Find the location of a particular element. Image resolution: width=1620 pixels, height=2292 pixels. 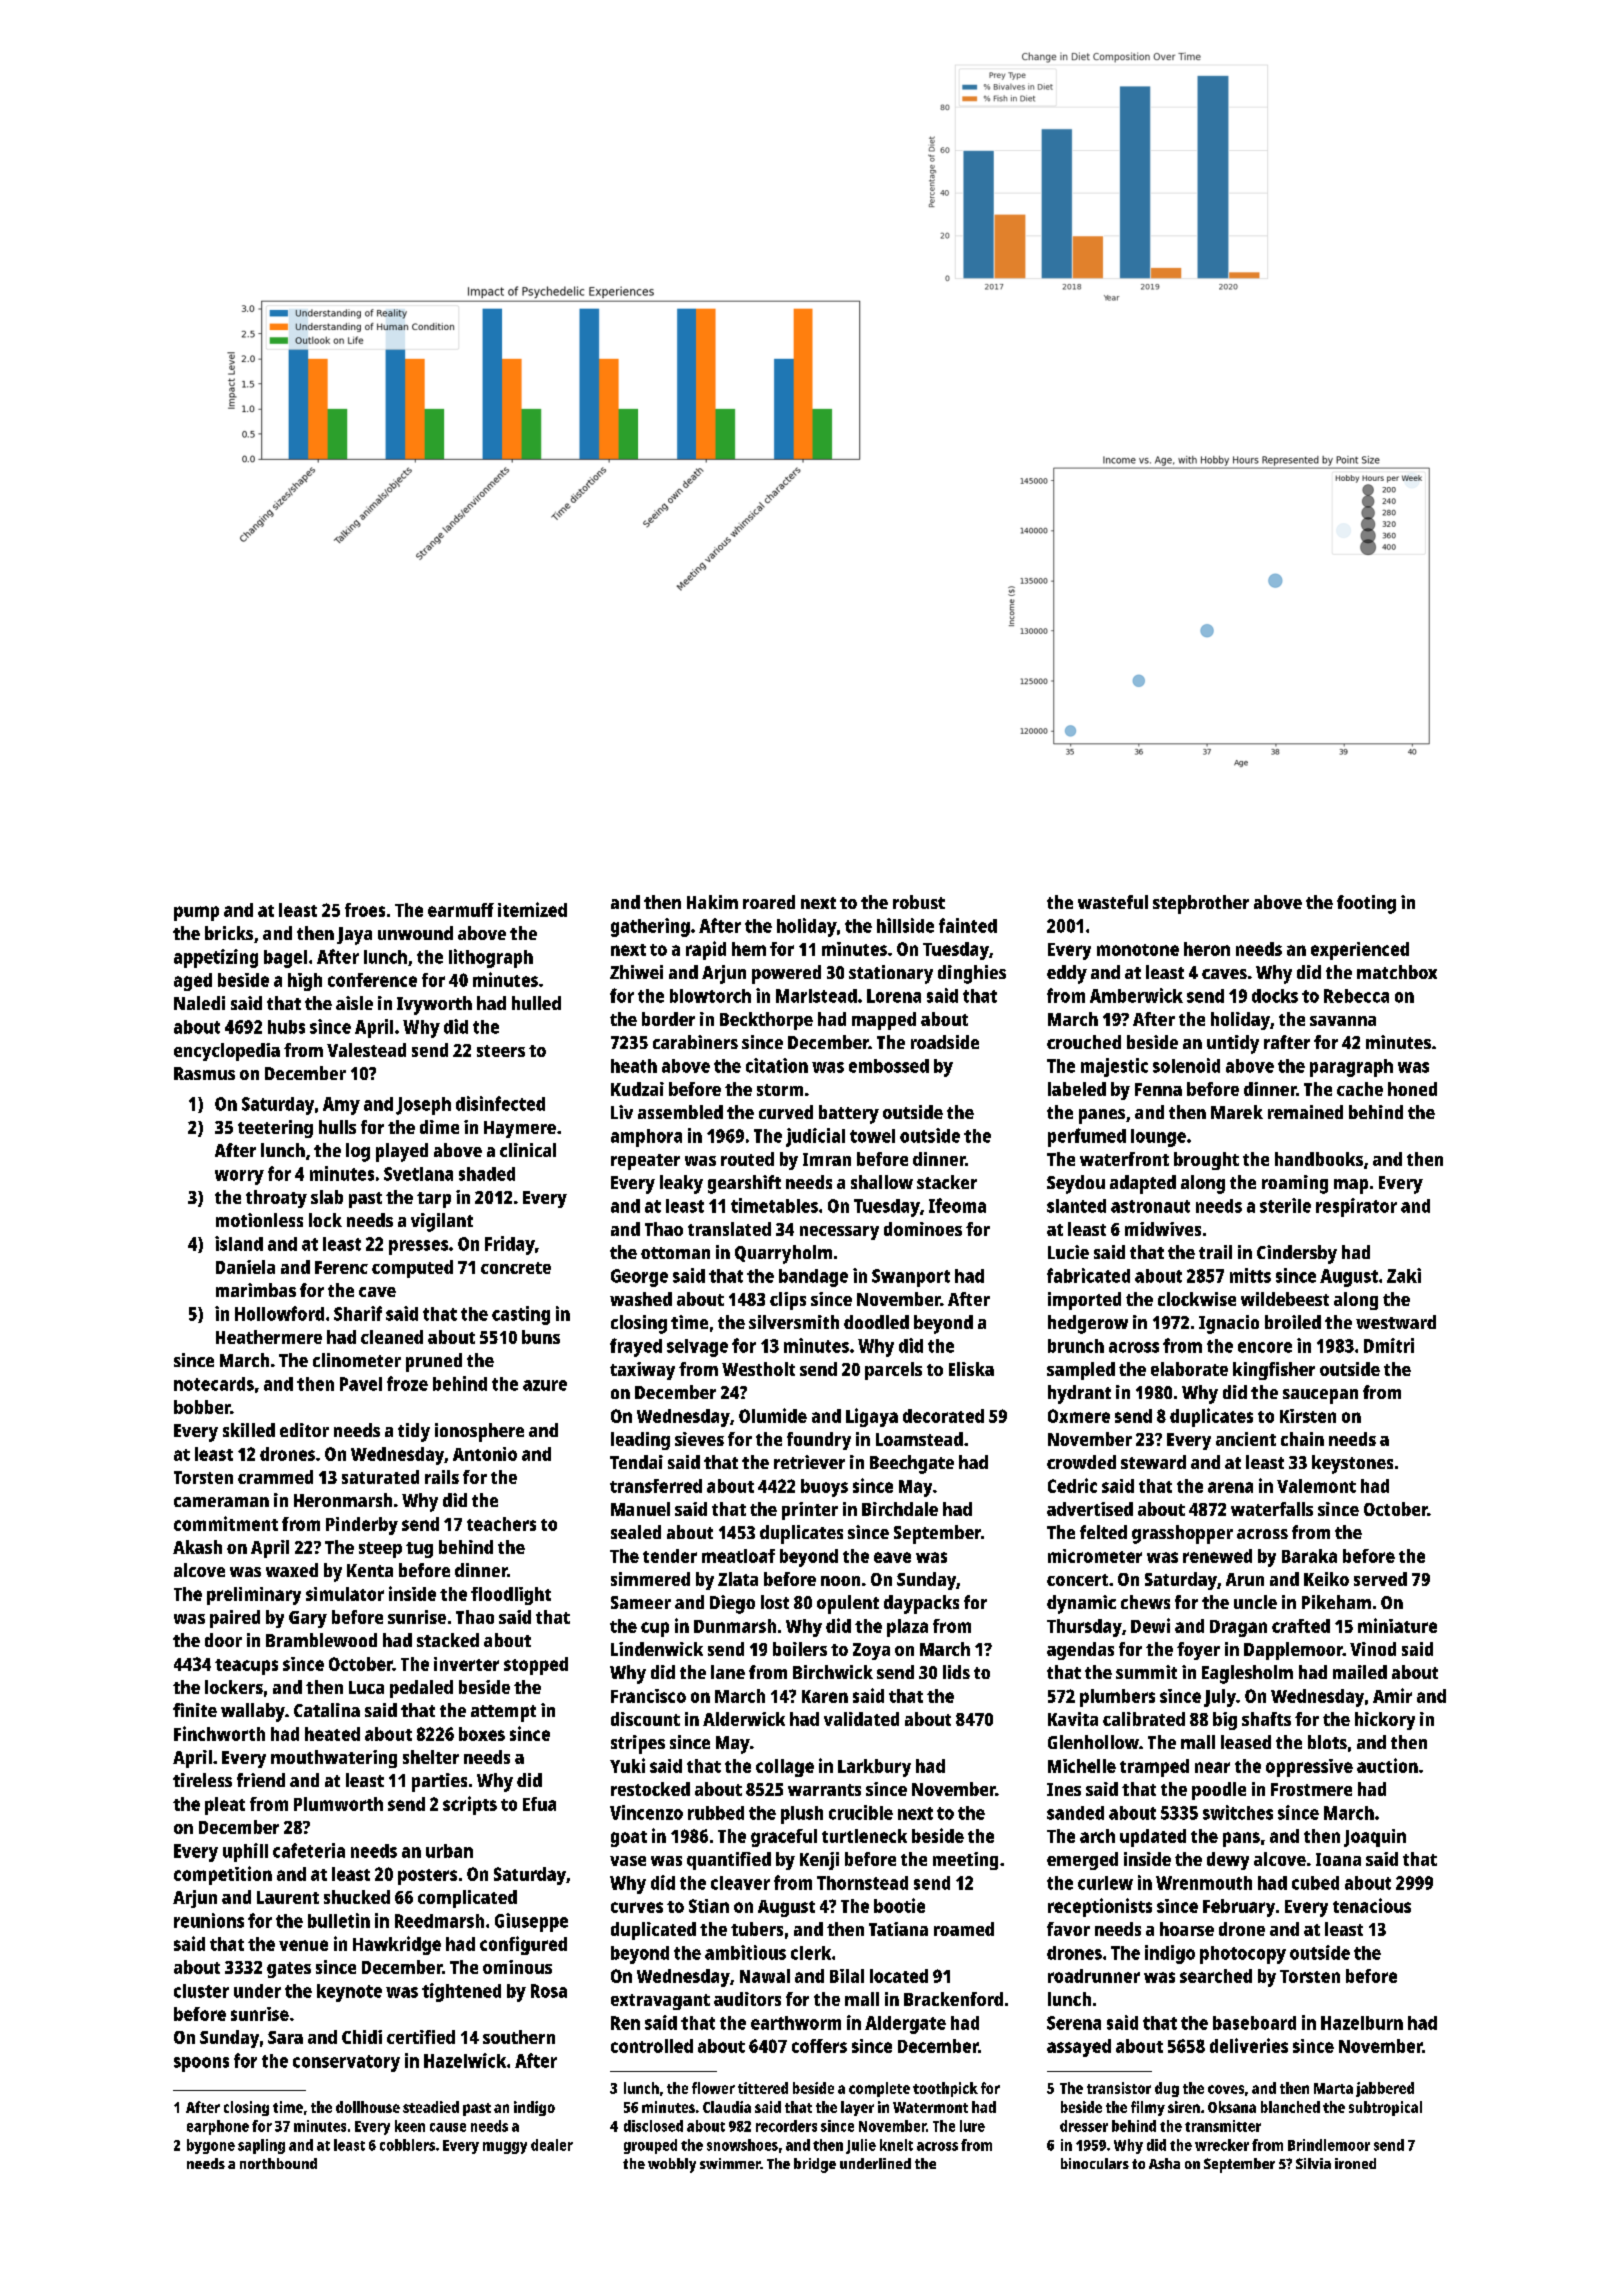

parties is located at coordinates (439, 1782).
